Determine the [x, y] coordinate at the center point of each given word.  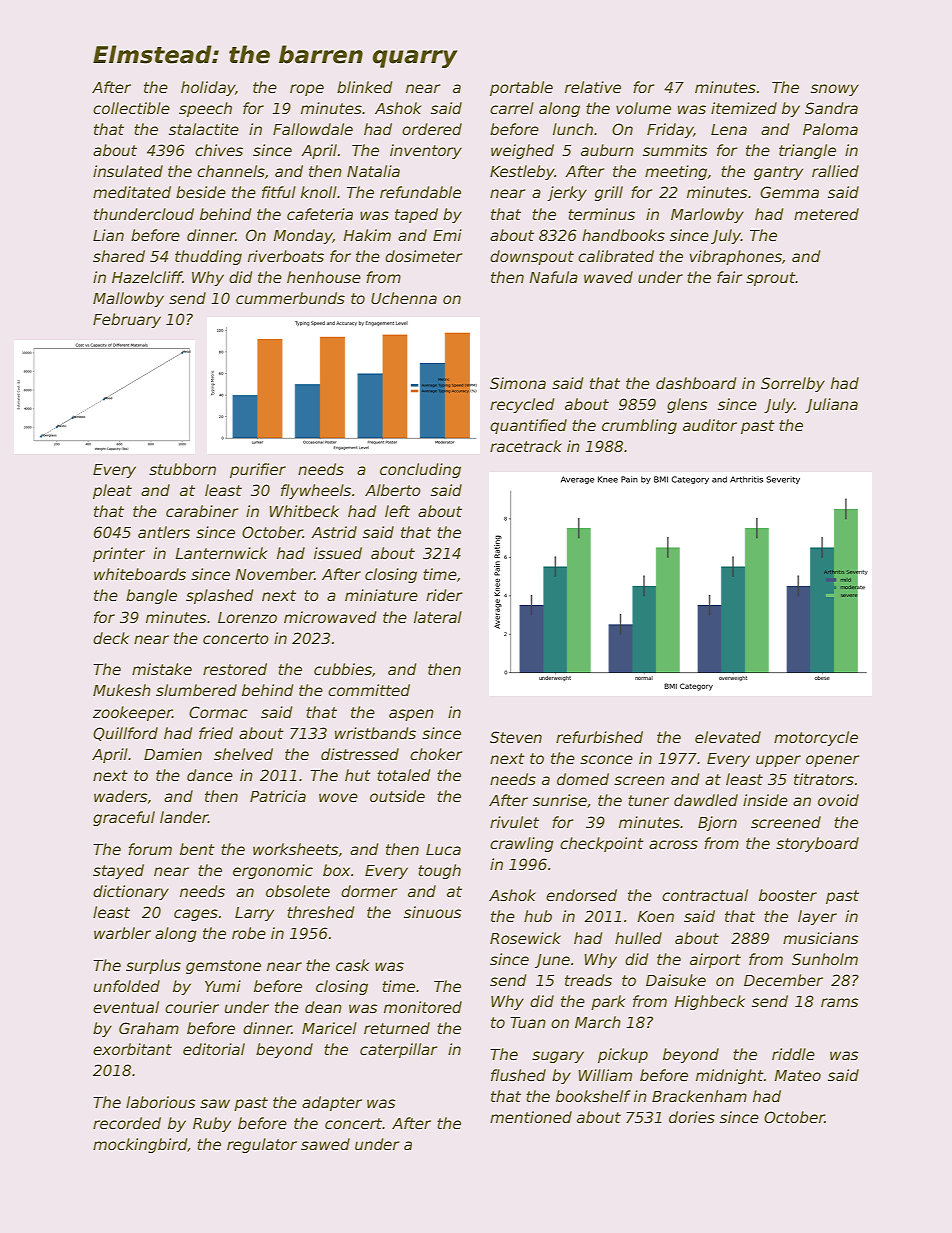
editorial [214, 1049]
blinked [364, 87]
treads [588, 980]
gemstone [223, 967]
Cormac [218, 712]
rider [444, 595]
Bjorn [717, 823]
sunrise [560, 800]
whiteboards [140, 574]
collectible [131, 108]
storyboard [817, 844]
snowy [835, 90]
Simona [518, 383]
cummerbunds [290, 298]
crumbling [639, 426]
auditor [710, 425]
